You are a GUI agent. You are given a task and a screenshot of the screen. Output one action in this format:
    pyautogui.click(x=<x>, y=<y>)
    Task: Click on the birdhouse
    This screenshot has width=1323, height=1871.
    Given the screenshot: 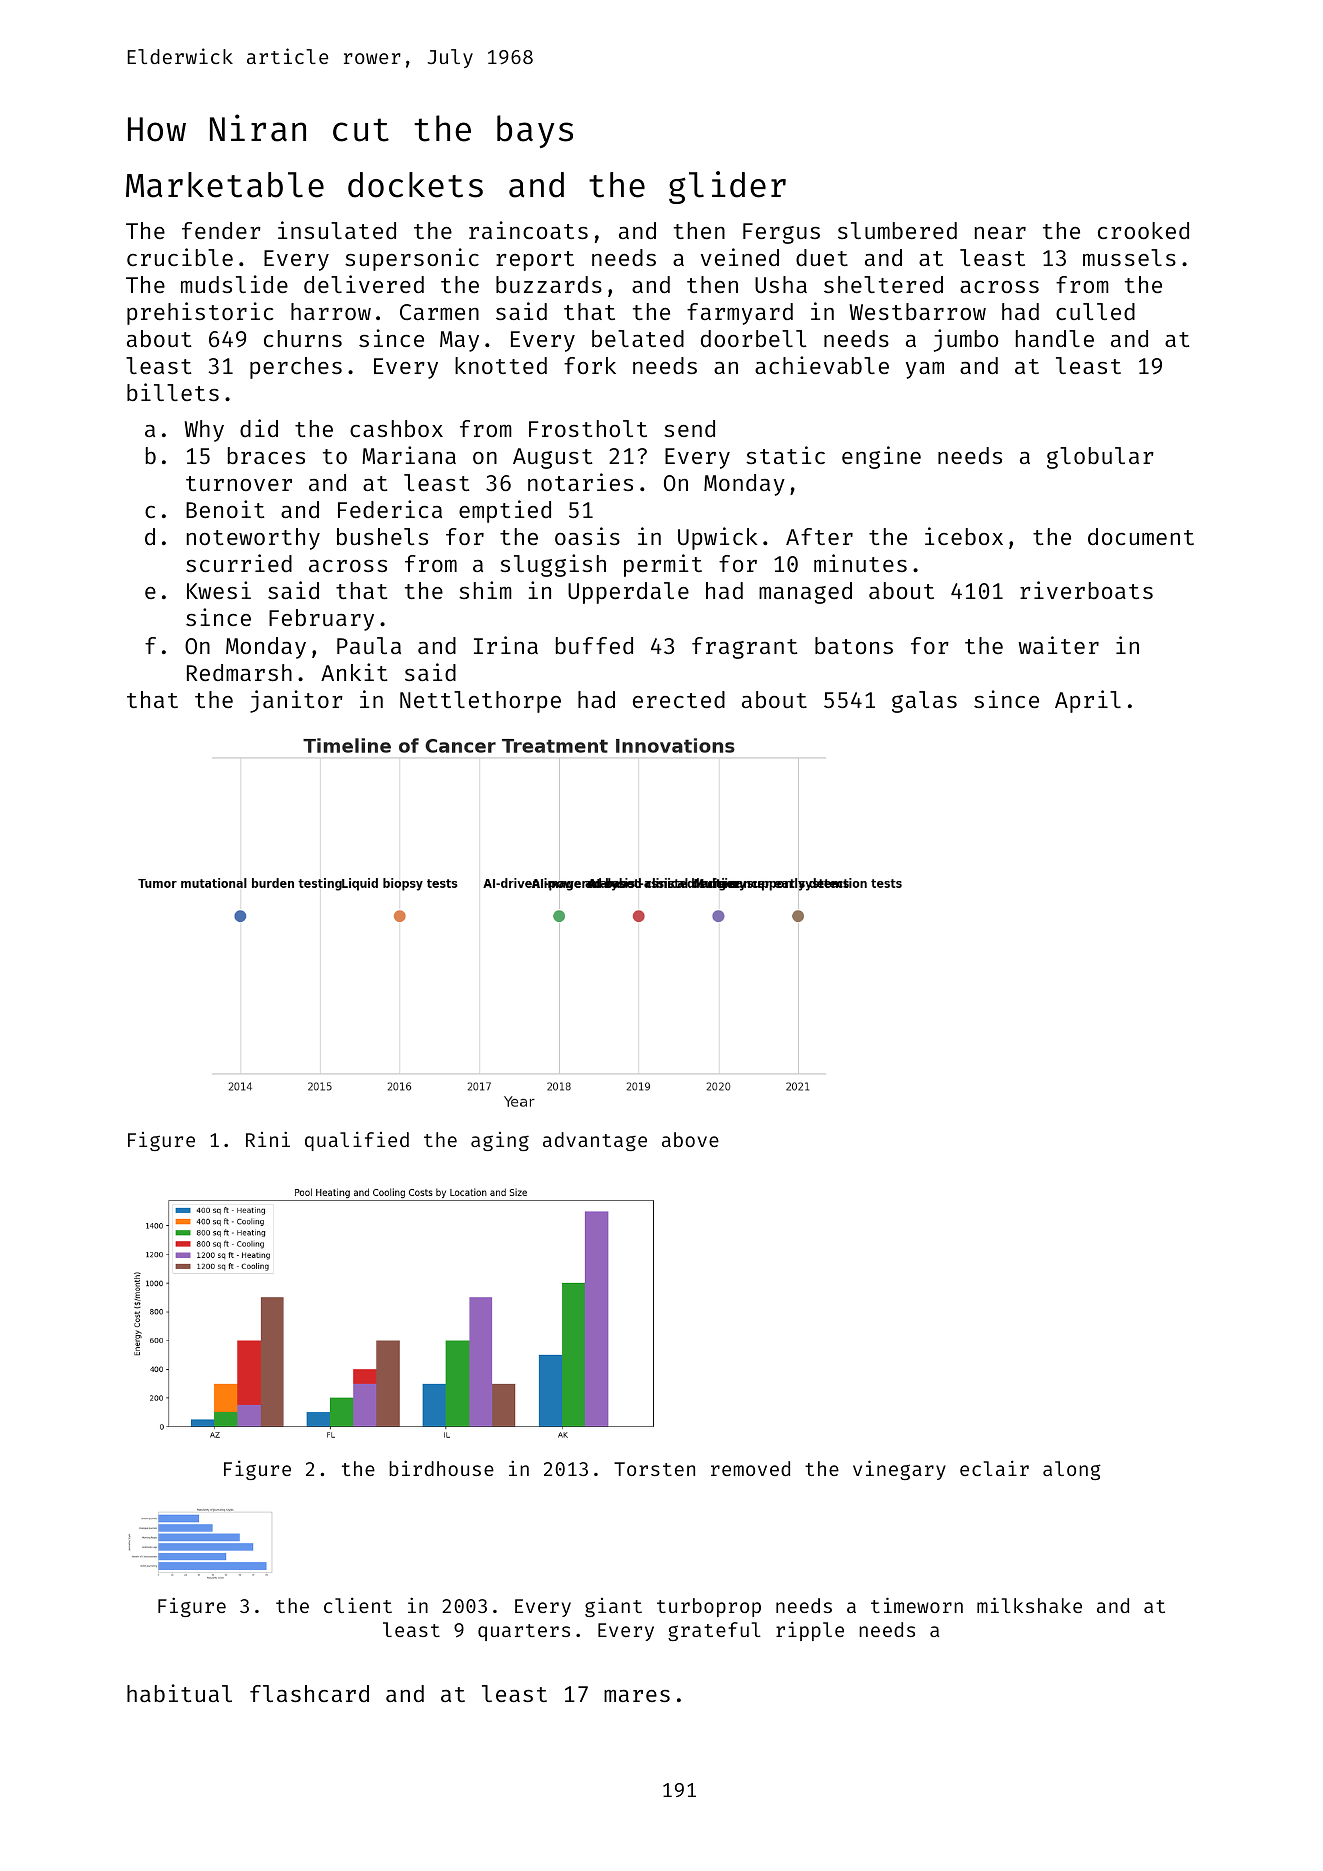 What is the action you would take?
    pyautogui.click(x=441, y=1468)
